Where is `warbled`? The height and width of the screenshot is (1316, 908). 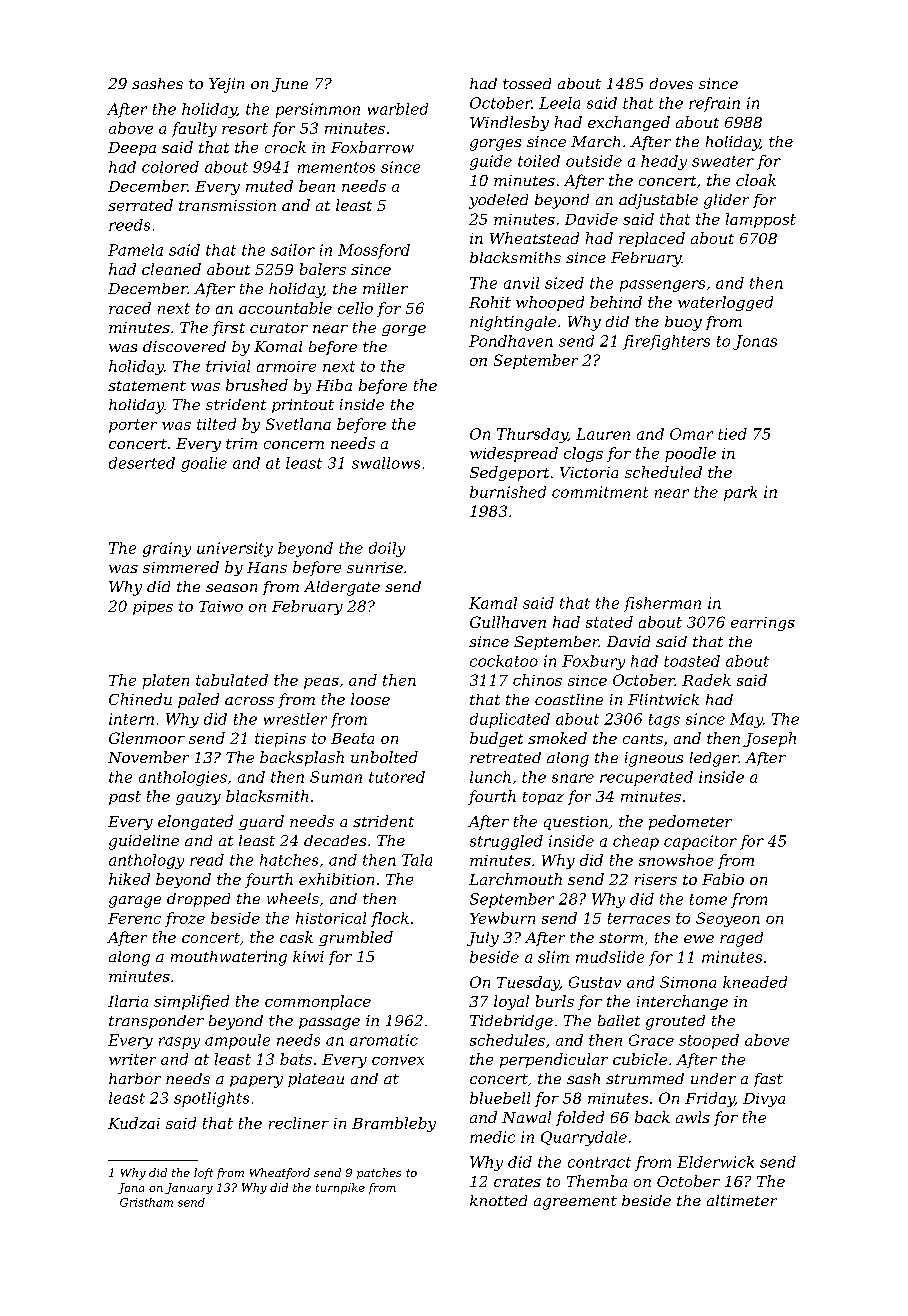
warbled is located at coordinates (398, 109).
